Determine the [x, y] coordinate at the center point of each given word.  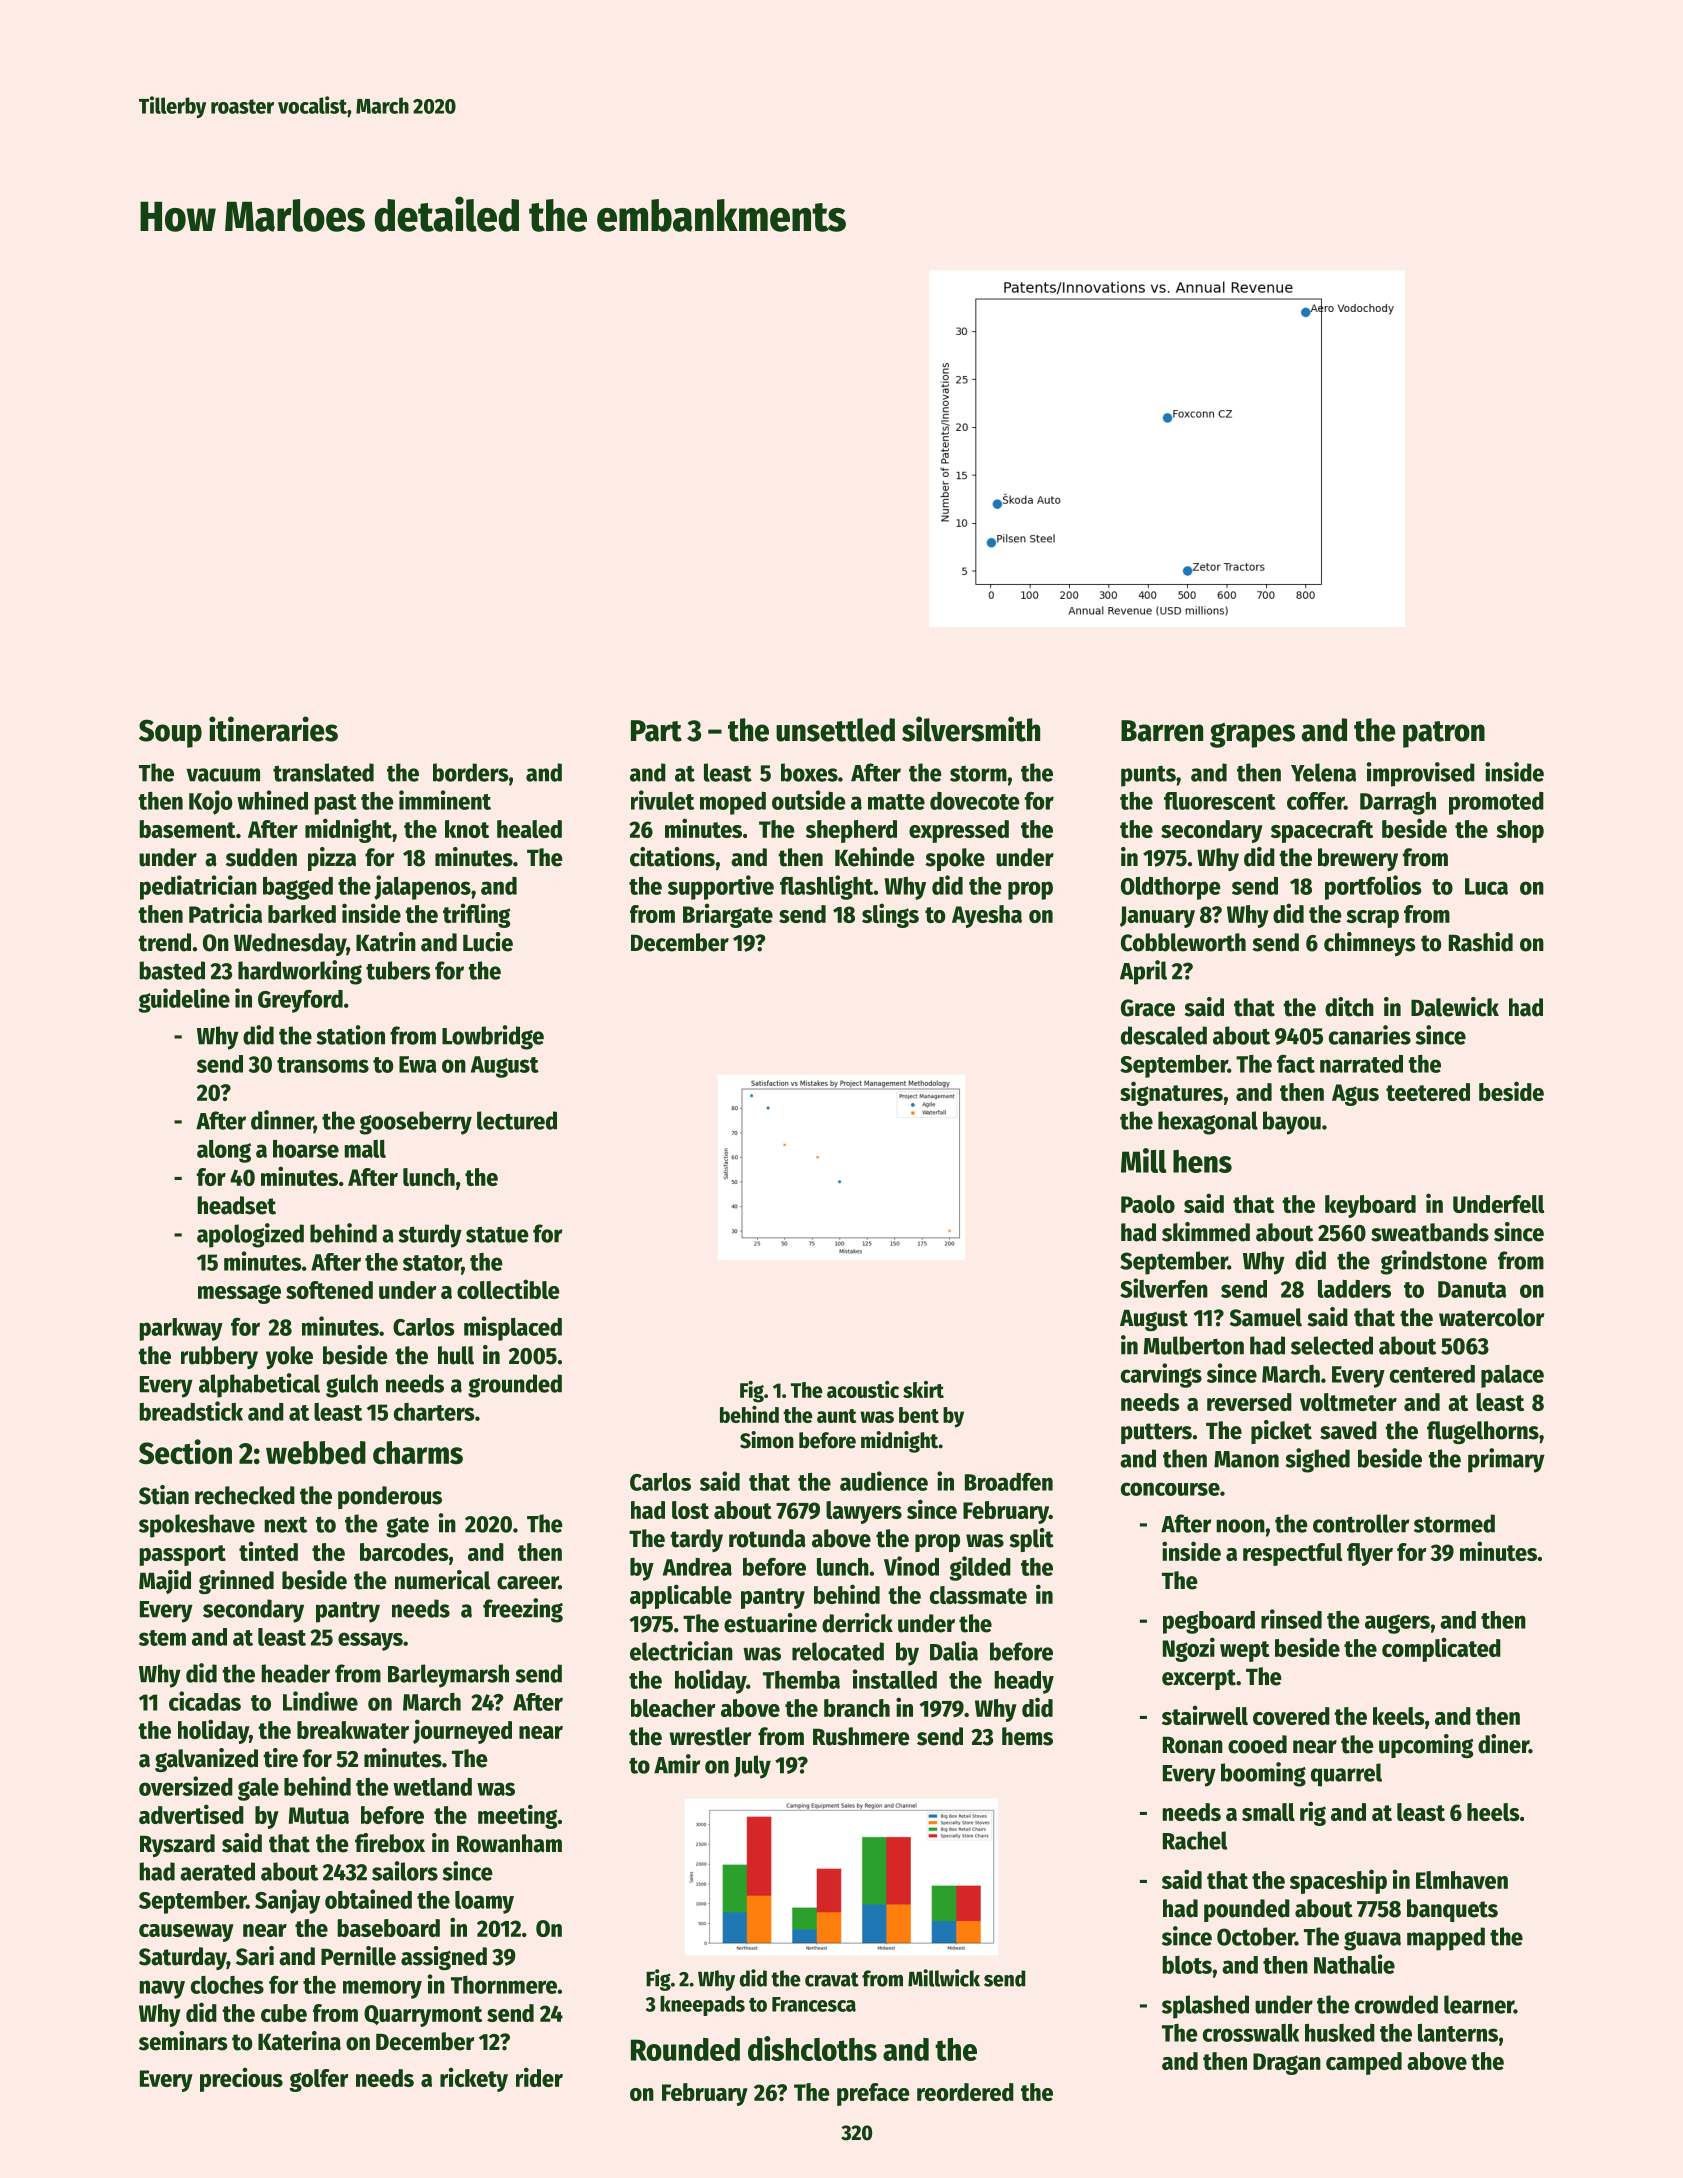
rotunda [767, 1538]
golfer [319, 2080]
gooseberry [416, 1123]
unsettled [835, 730]
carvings [1161, 1375]
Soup [170, 733]
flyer [1370, 1554]
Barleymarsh [448, 1676]
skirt [923, 1389]
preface [873, 2094]
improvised [1421, 774]
